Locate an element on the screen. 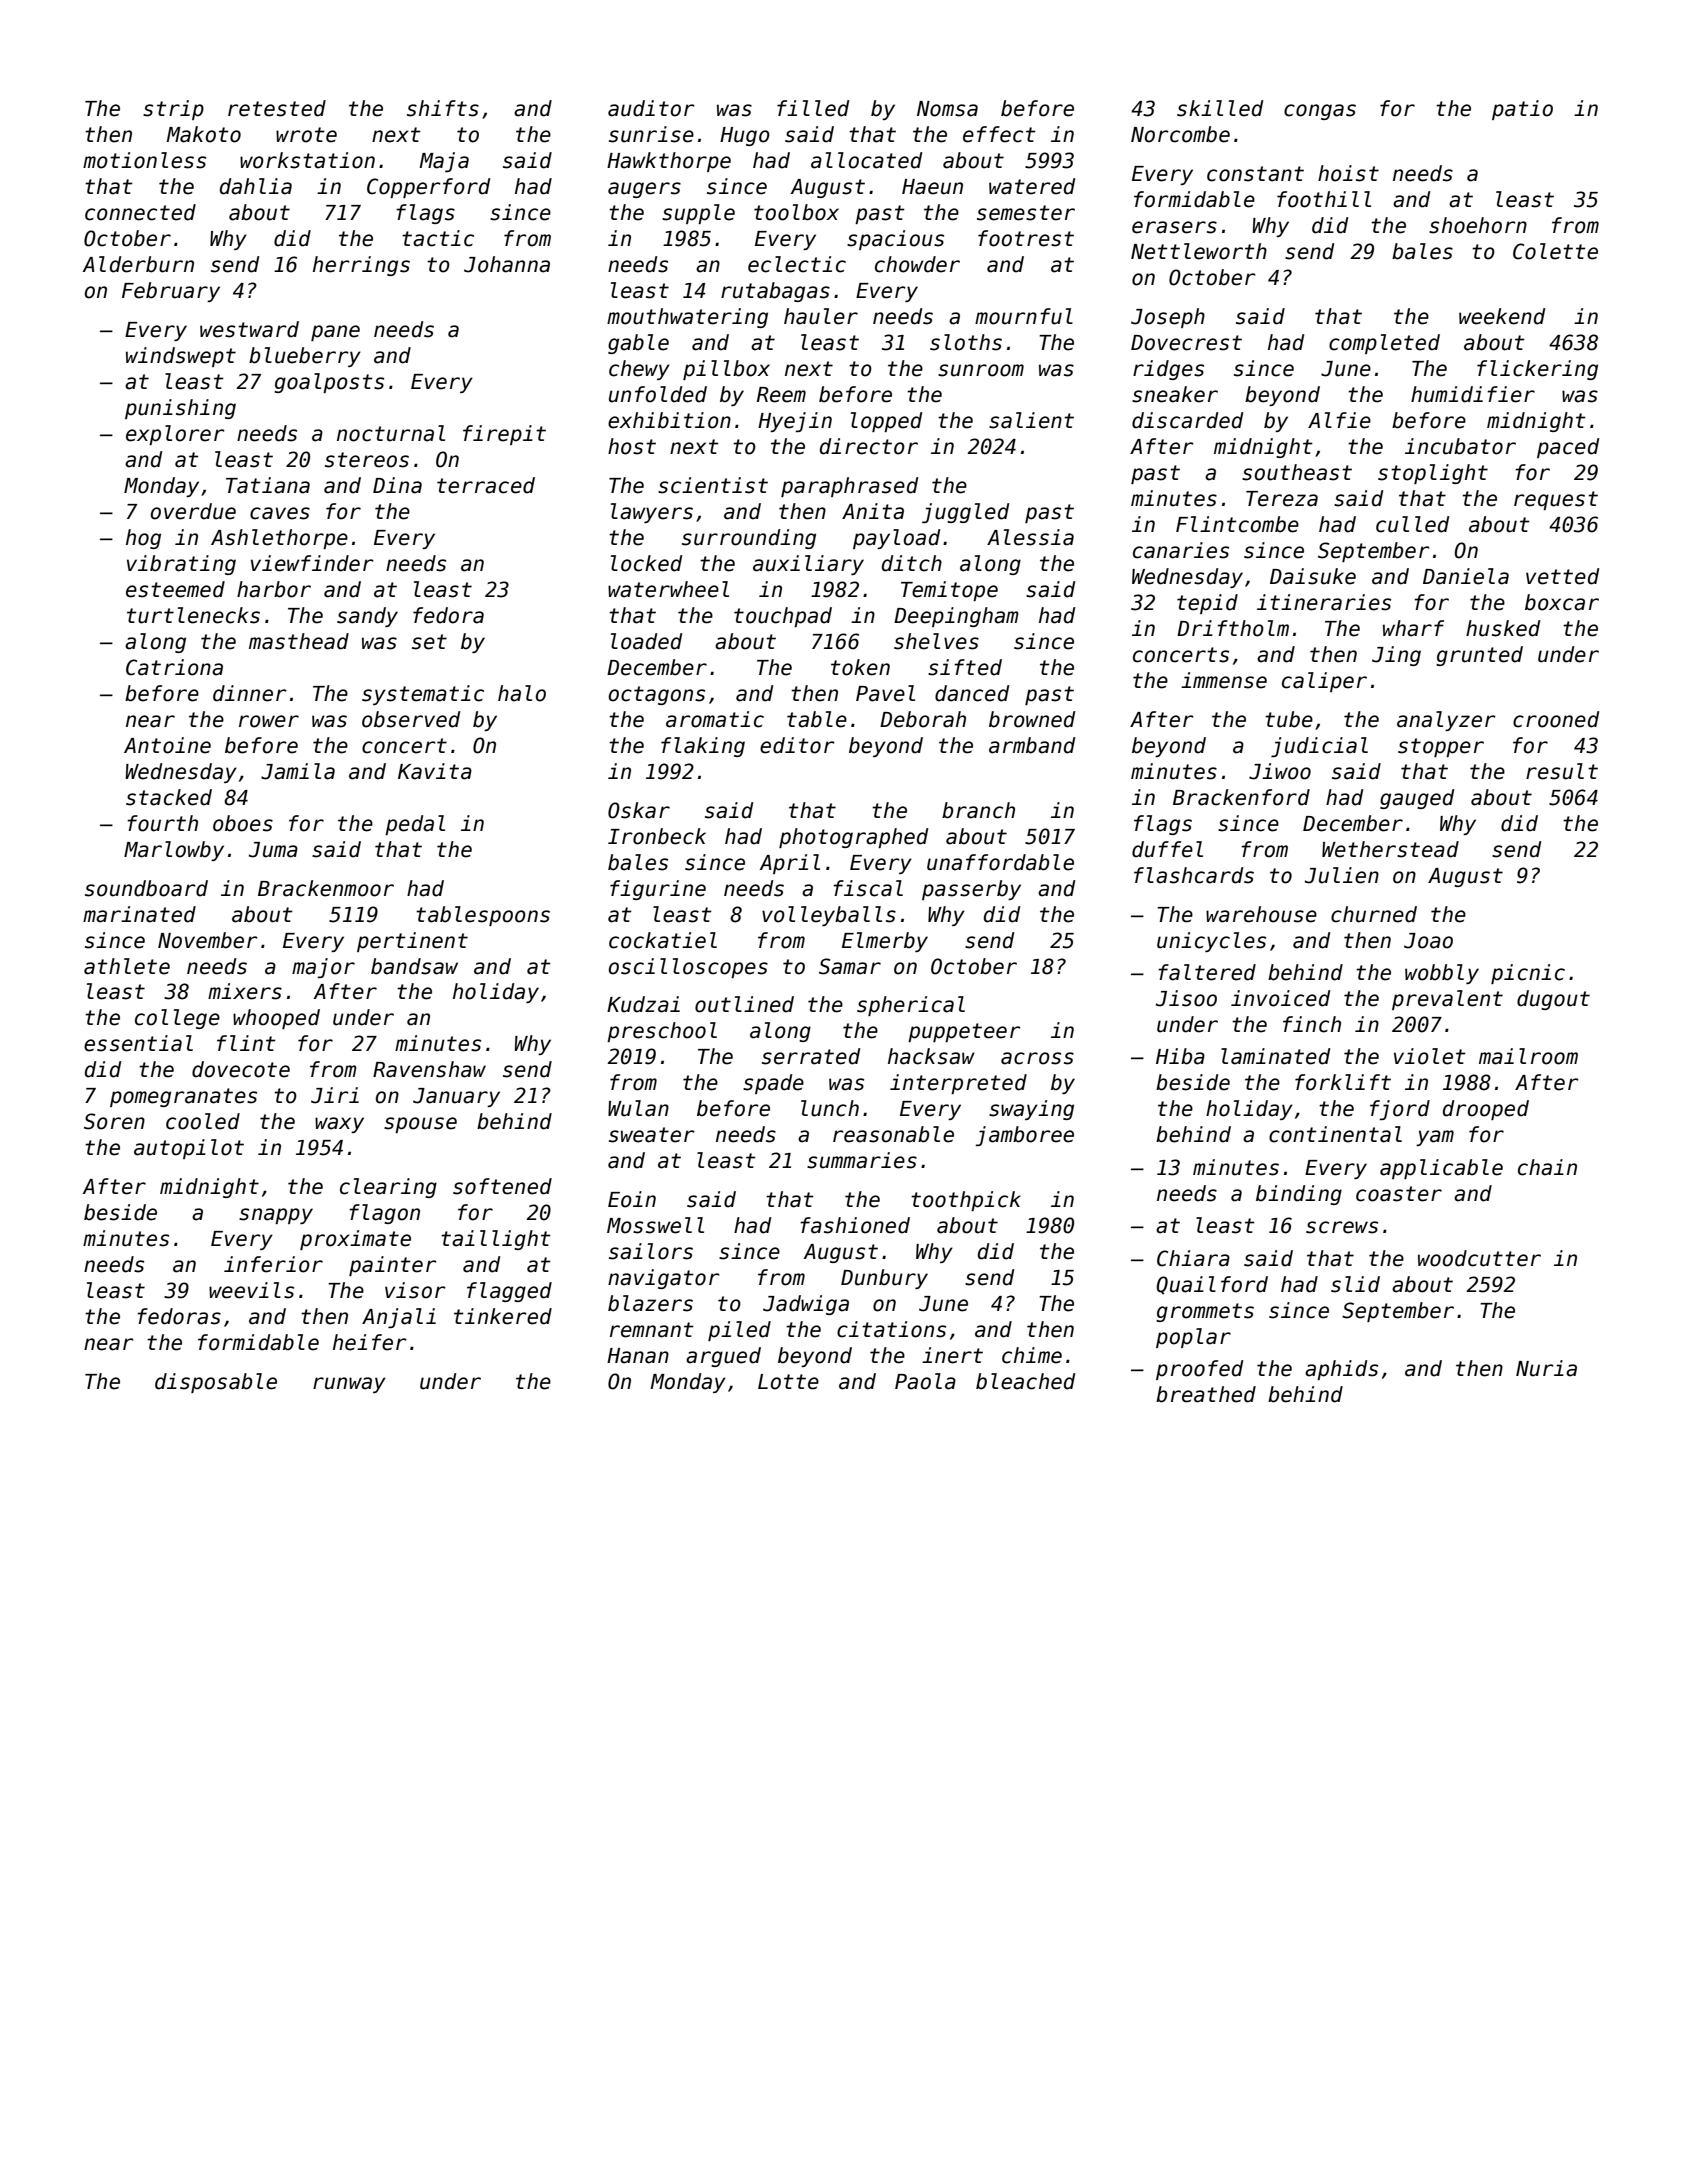 The width and height of the screenshot is (1683, 2178). weekend is located at coordinates (1502, 316).
